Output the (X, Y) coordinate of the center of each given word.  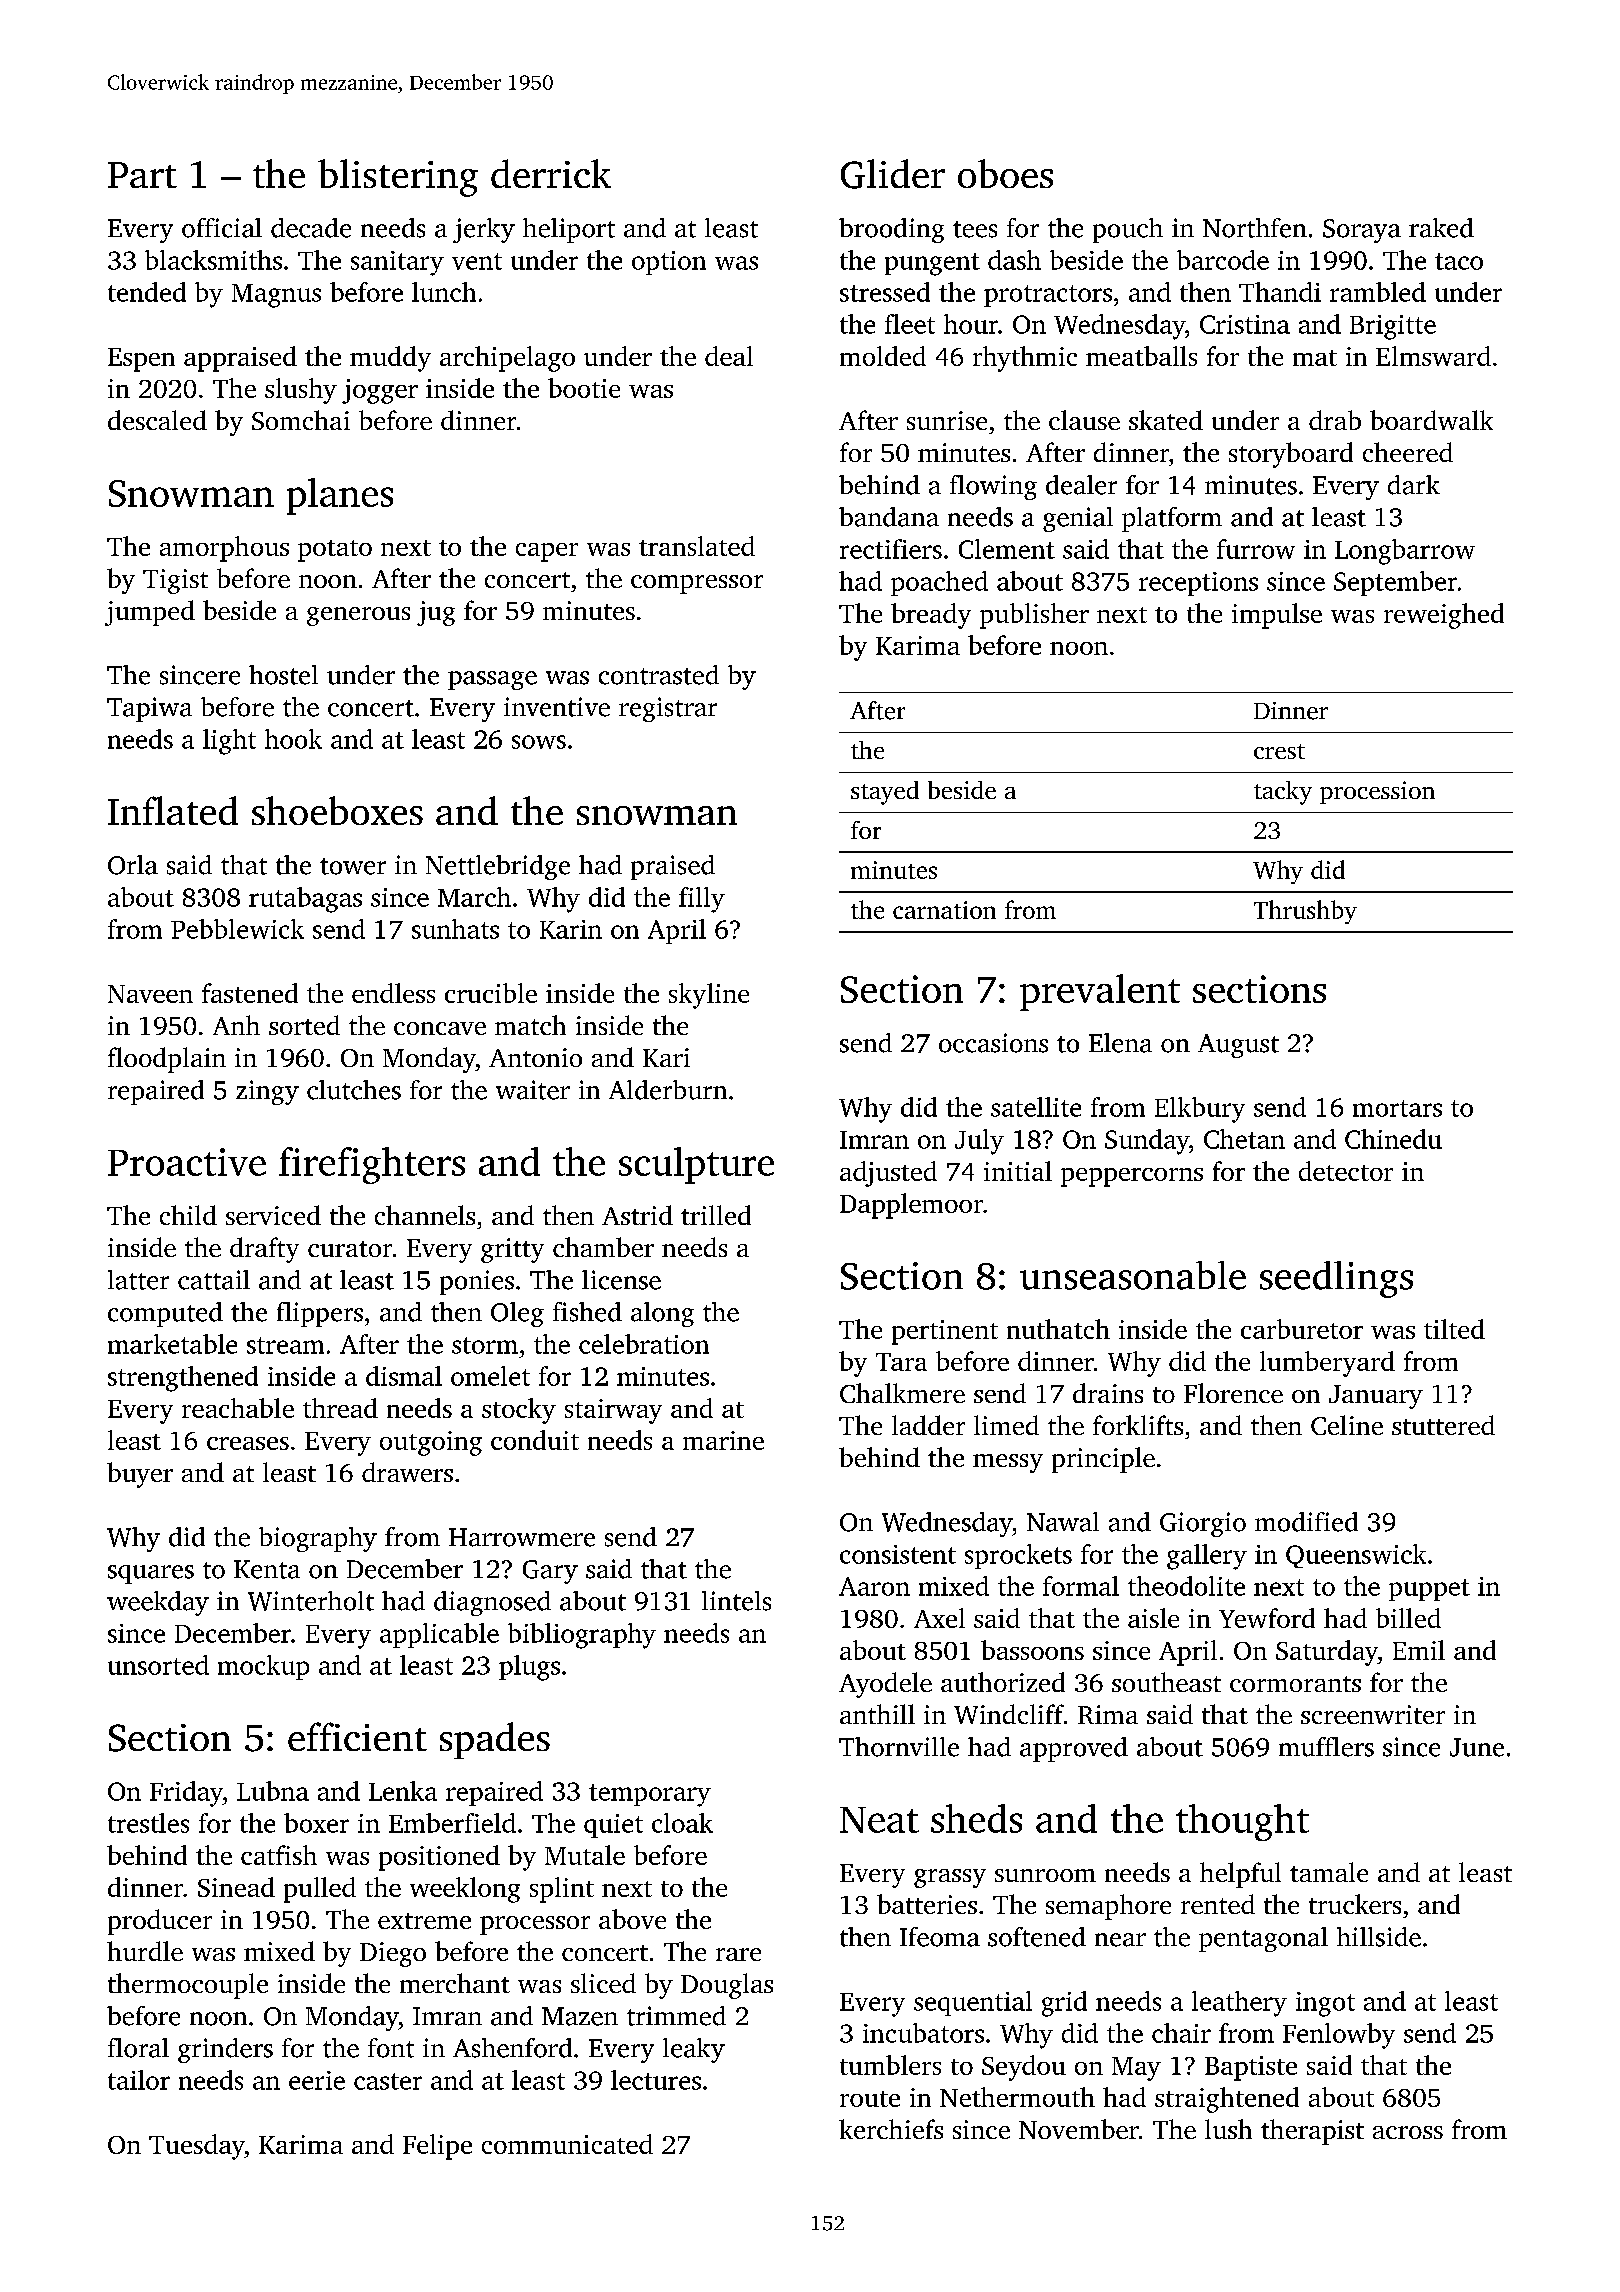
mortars (1397, 1108)
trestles (148, 1823)
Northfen (1255, 228)
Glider (893, 174)
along (662, 1314)
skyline (709, 996)
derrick (551, 173)
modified (1306, 1522)
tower (353, 866)
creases (248, 1443)
